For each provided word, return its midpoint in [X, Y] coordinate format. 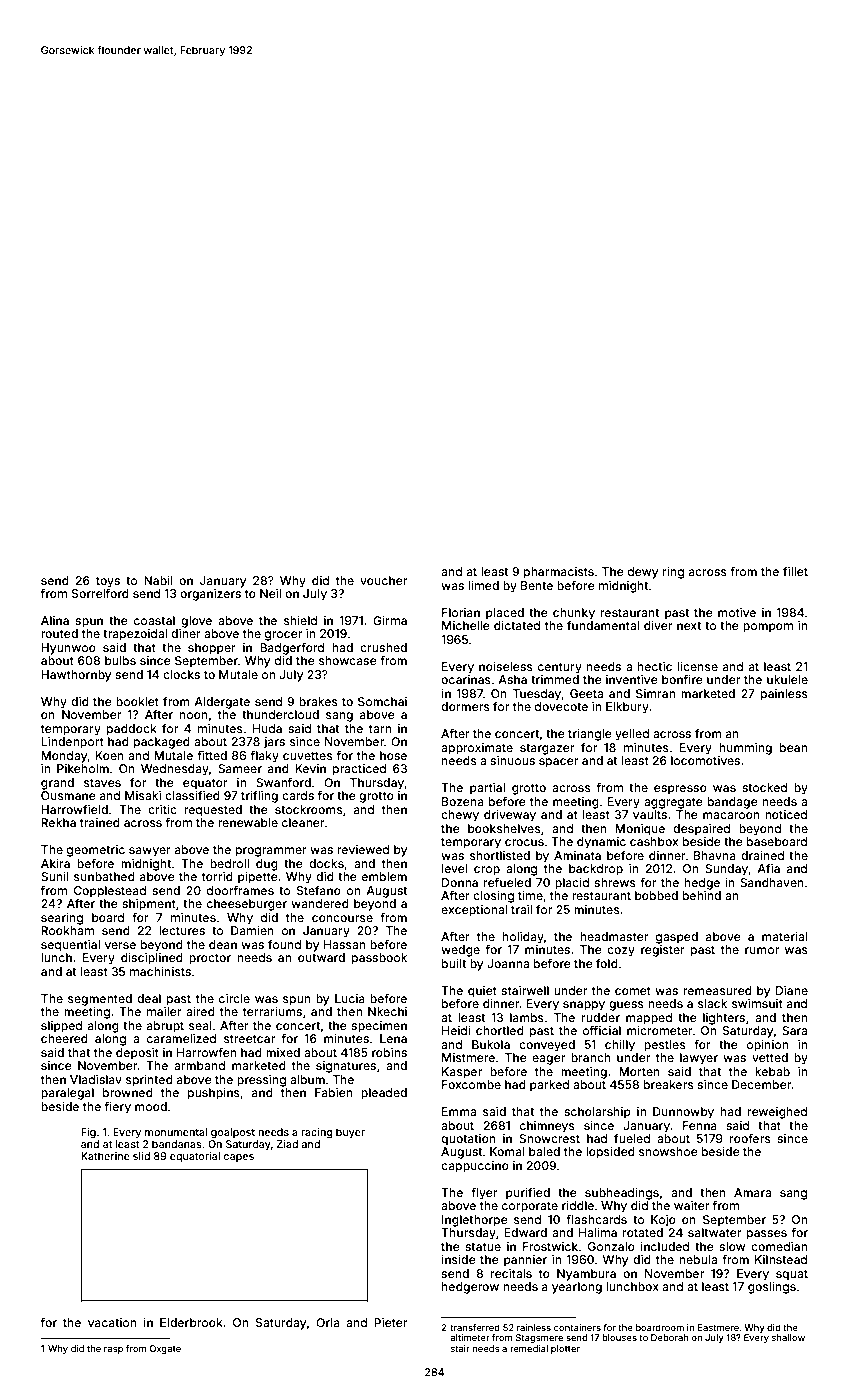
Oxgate [165, 1349]
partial [487, 789]
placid [572, 884]
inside [458, 1259]
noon [194, 715]
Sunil [55, 876]
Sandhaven [772, 882]
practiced [359, 770]
